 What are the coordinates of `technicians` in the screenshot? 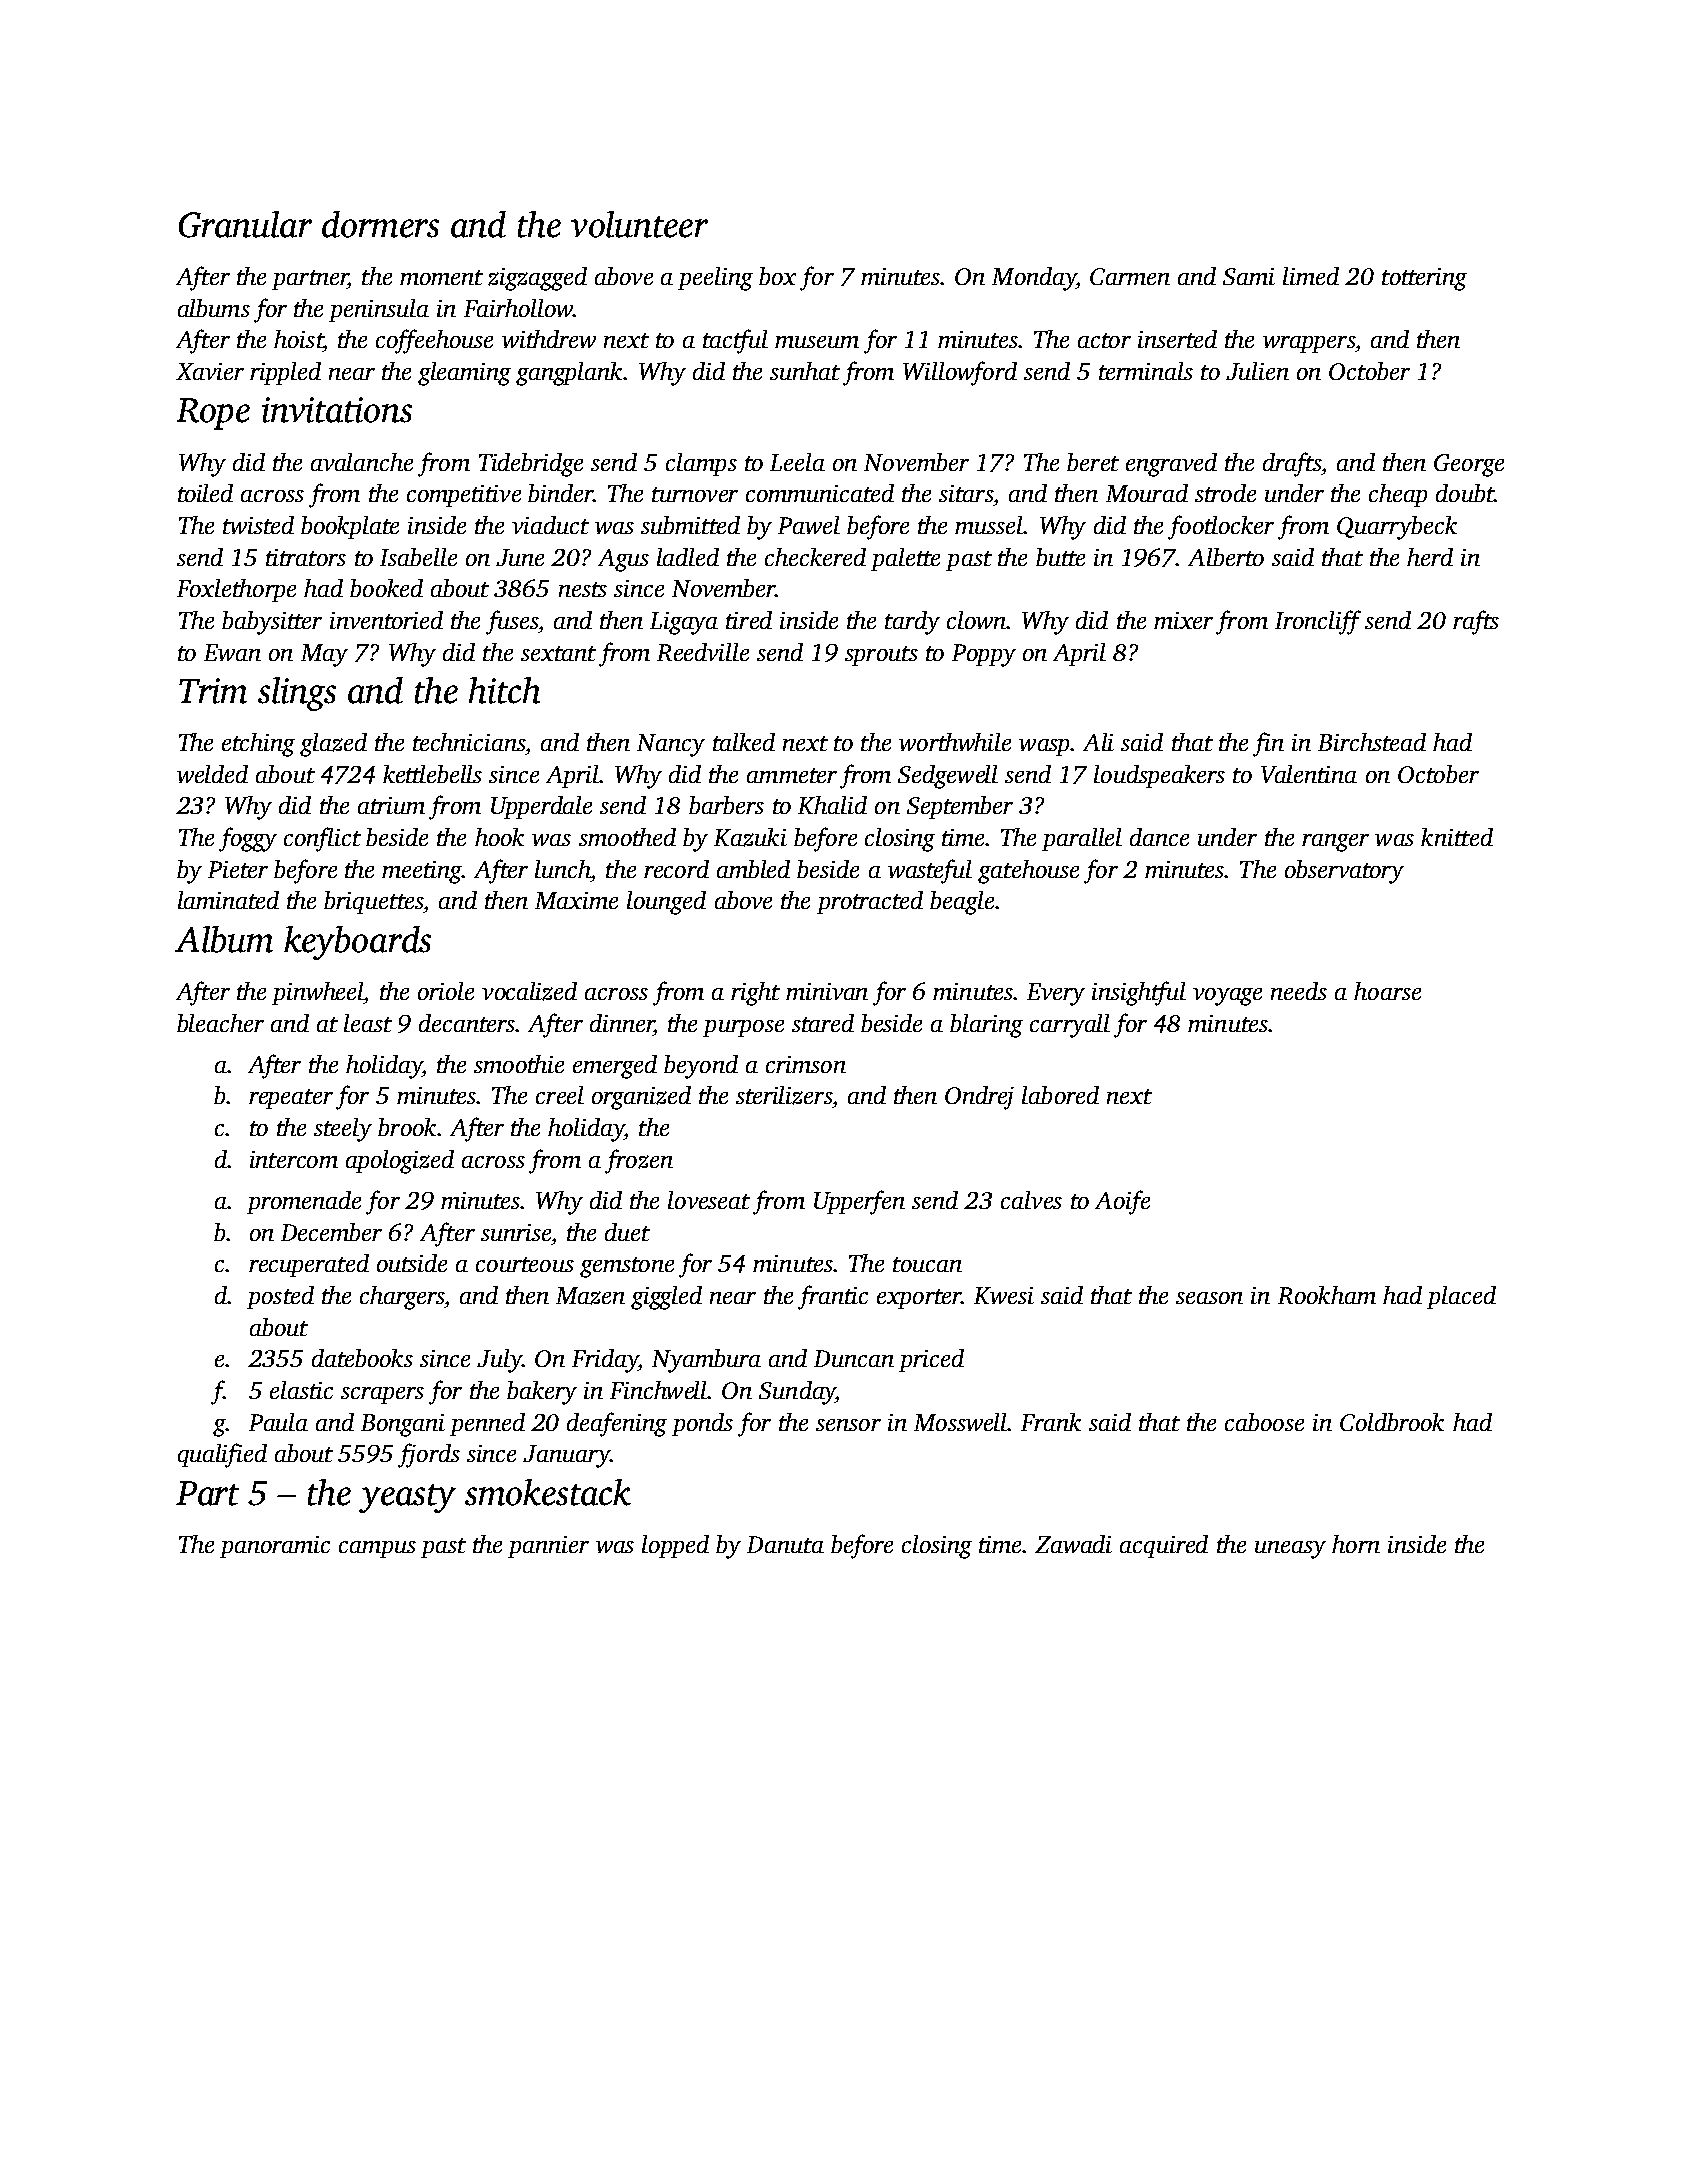 It's located at (469, 742).
